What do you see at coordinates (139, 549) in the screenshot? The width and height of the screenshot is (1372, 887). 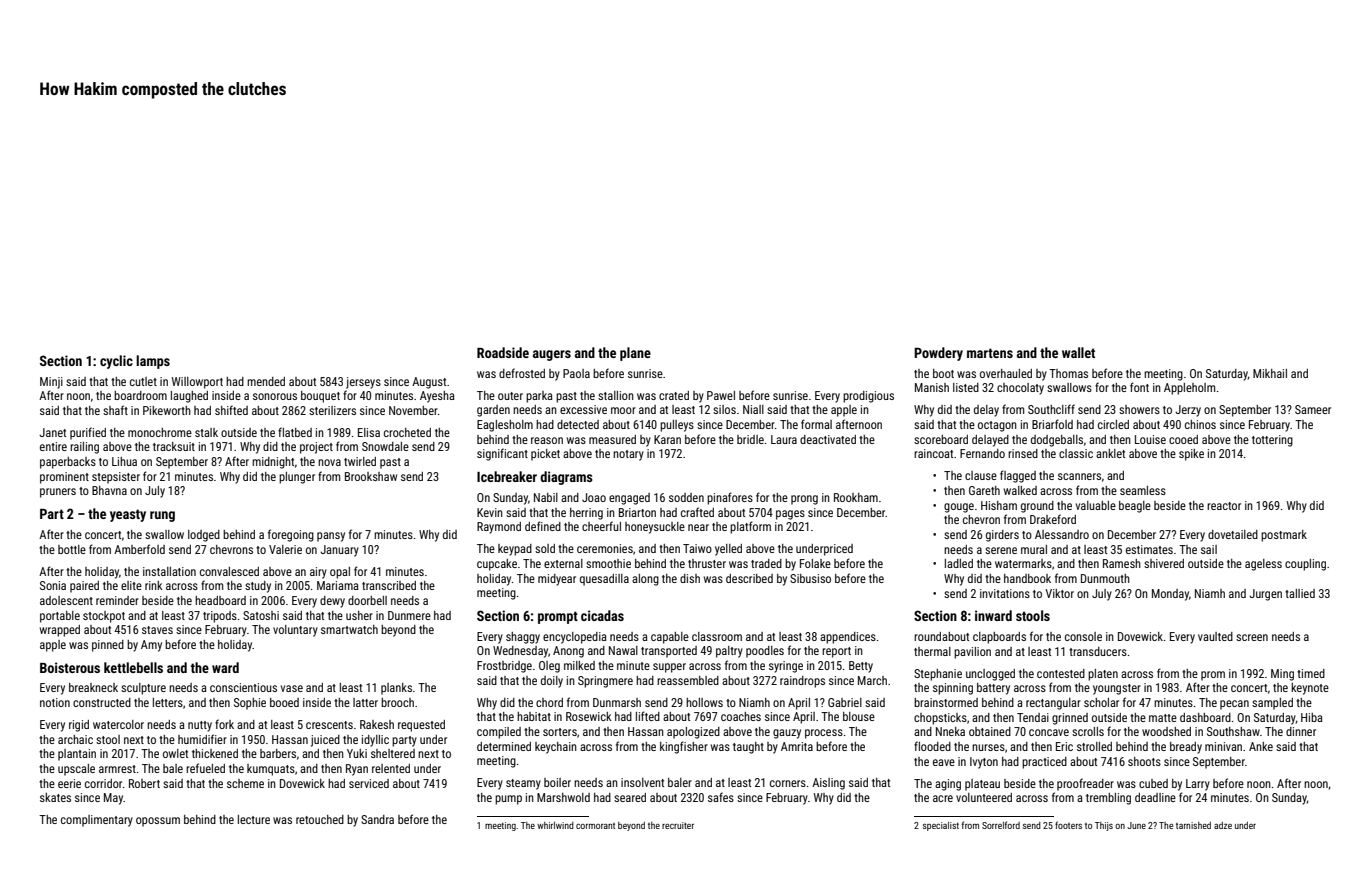 I see `Amberfold` at bounding box center [139, 549].
